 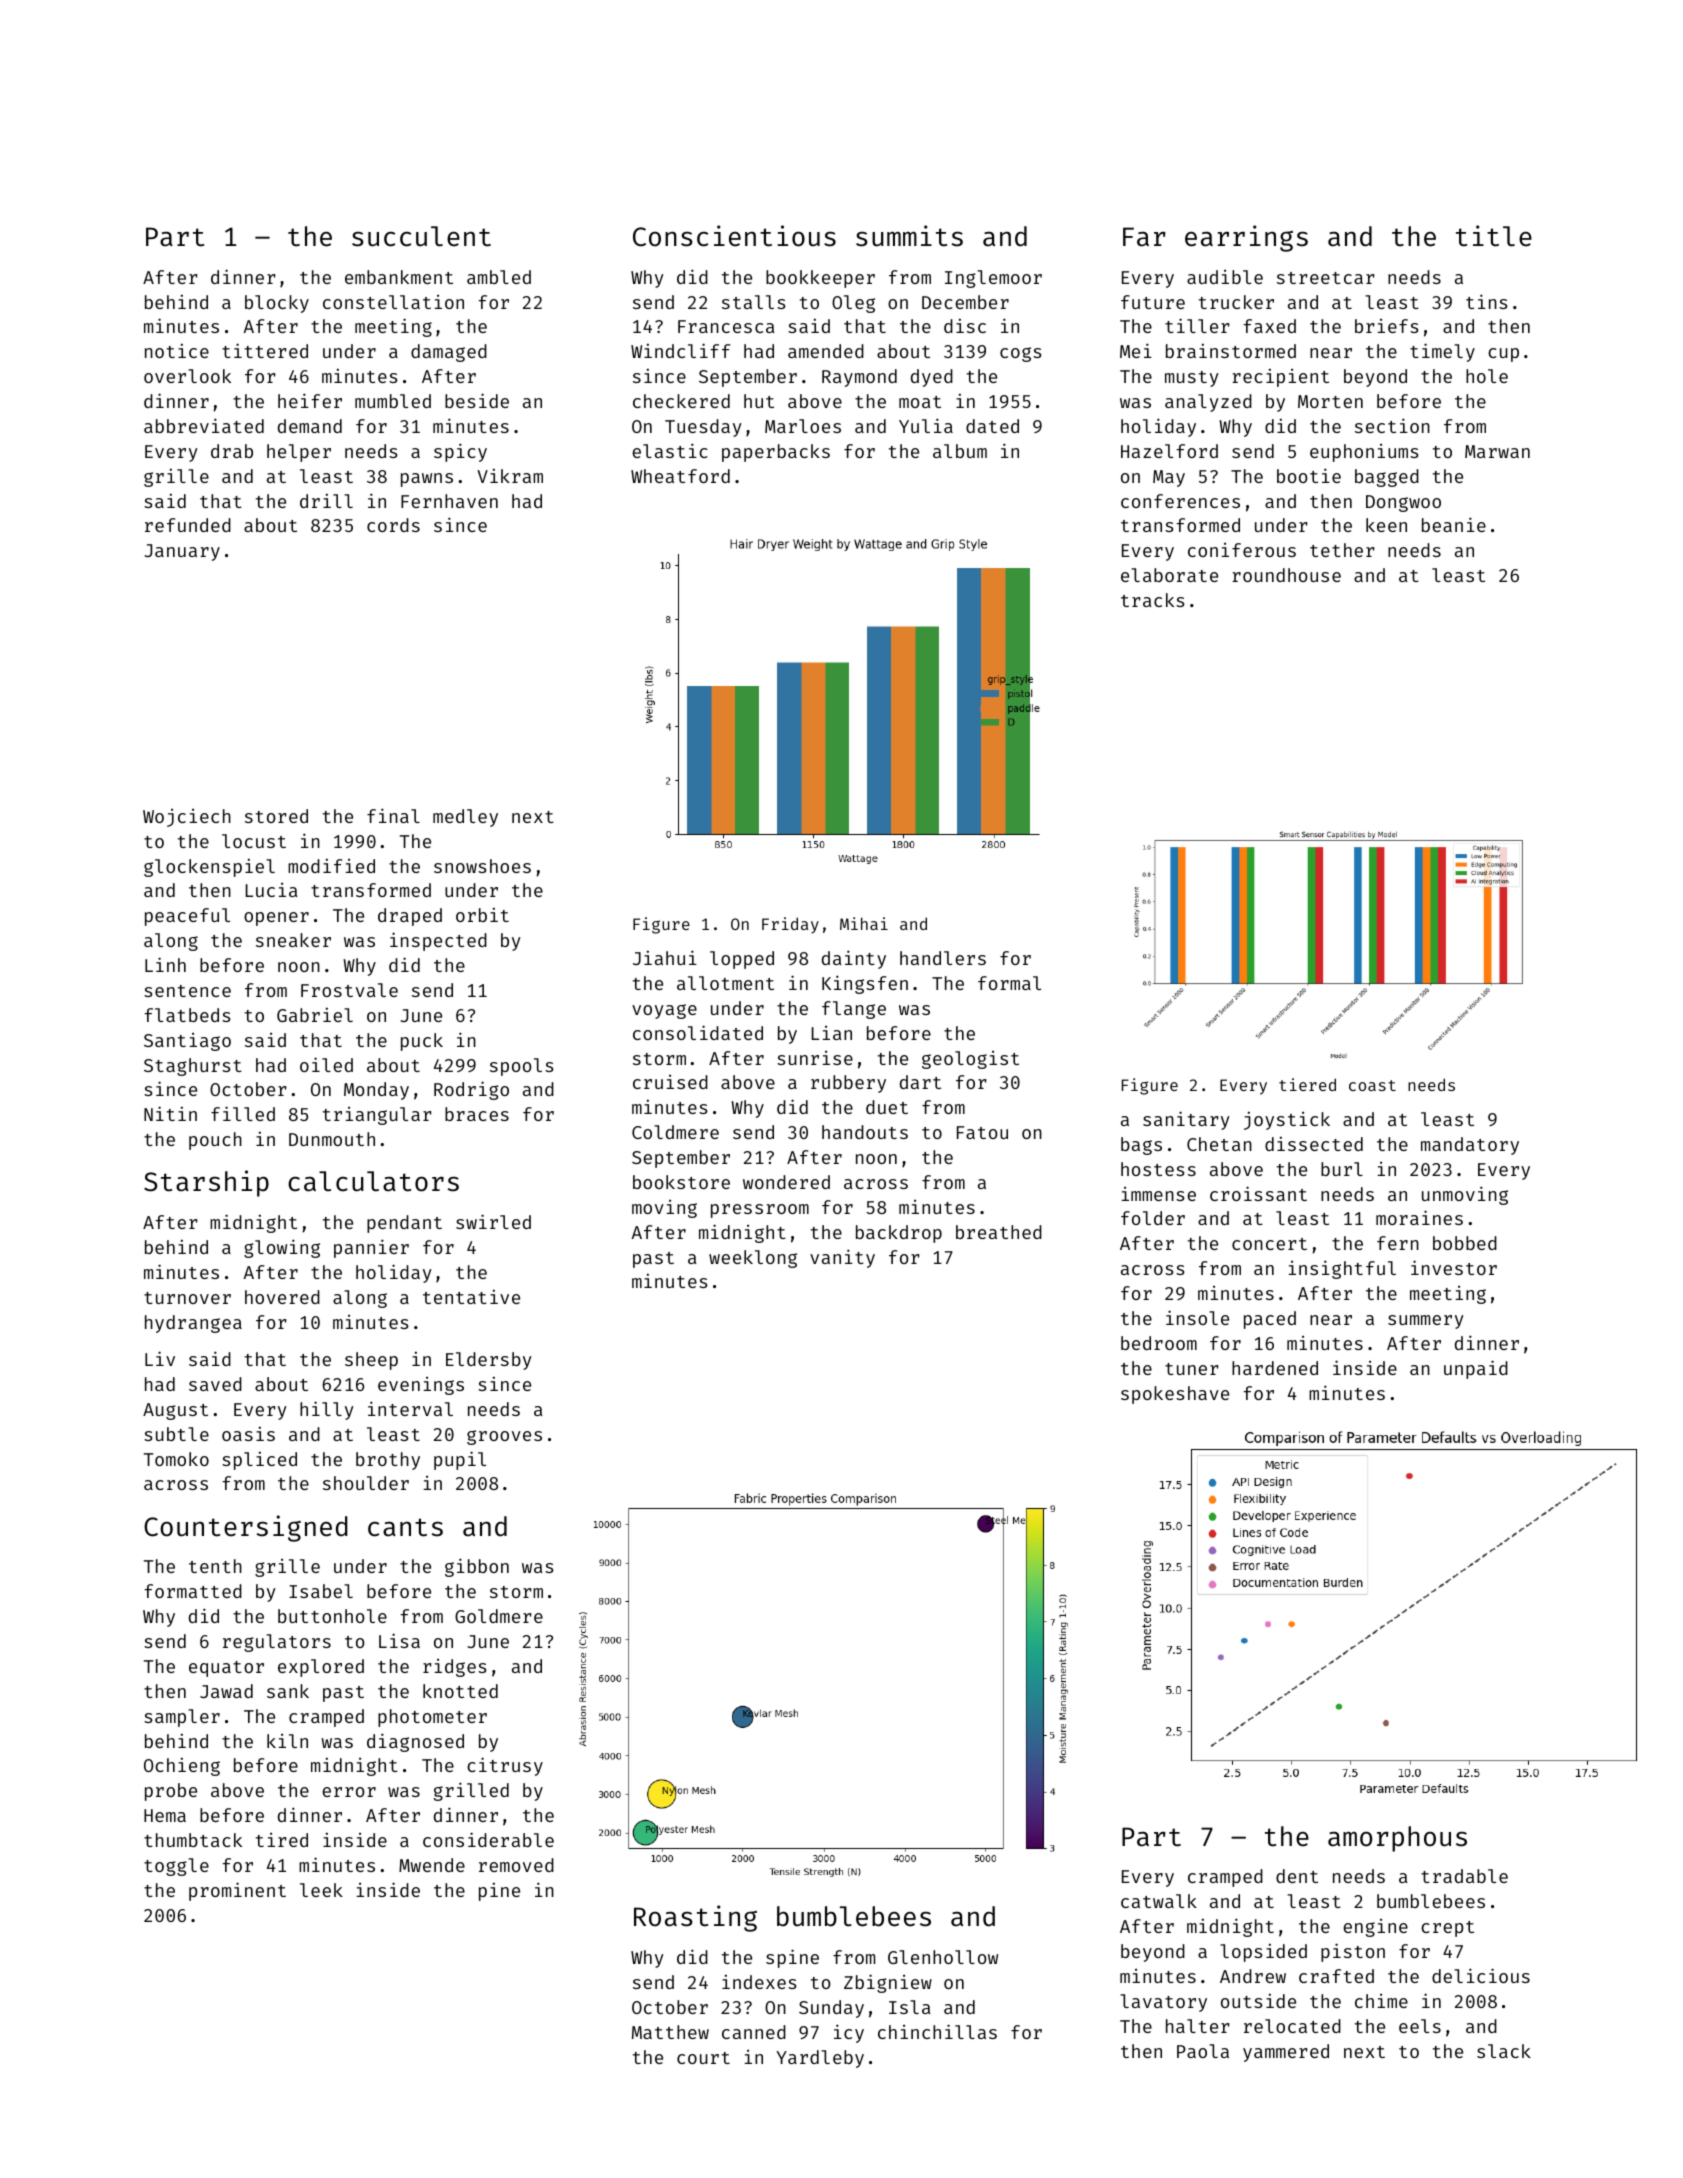 I want to click on catwalk, so click(x=1159, y=1901).
